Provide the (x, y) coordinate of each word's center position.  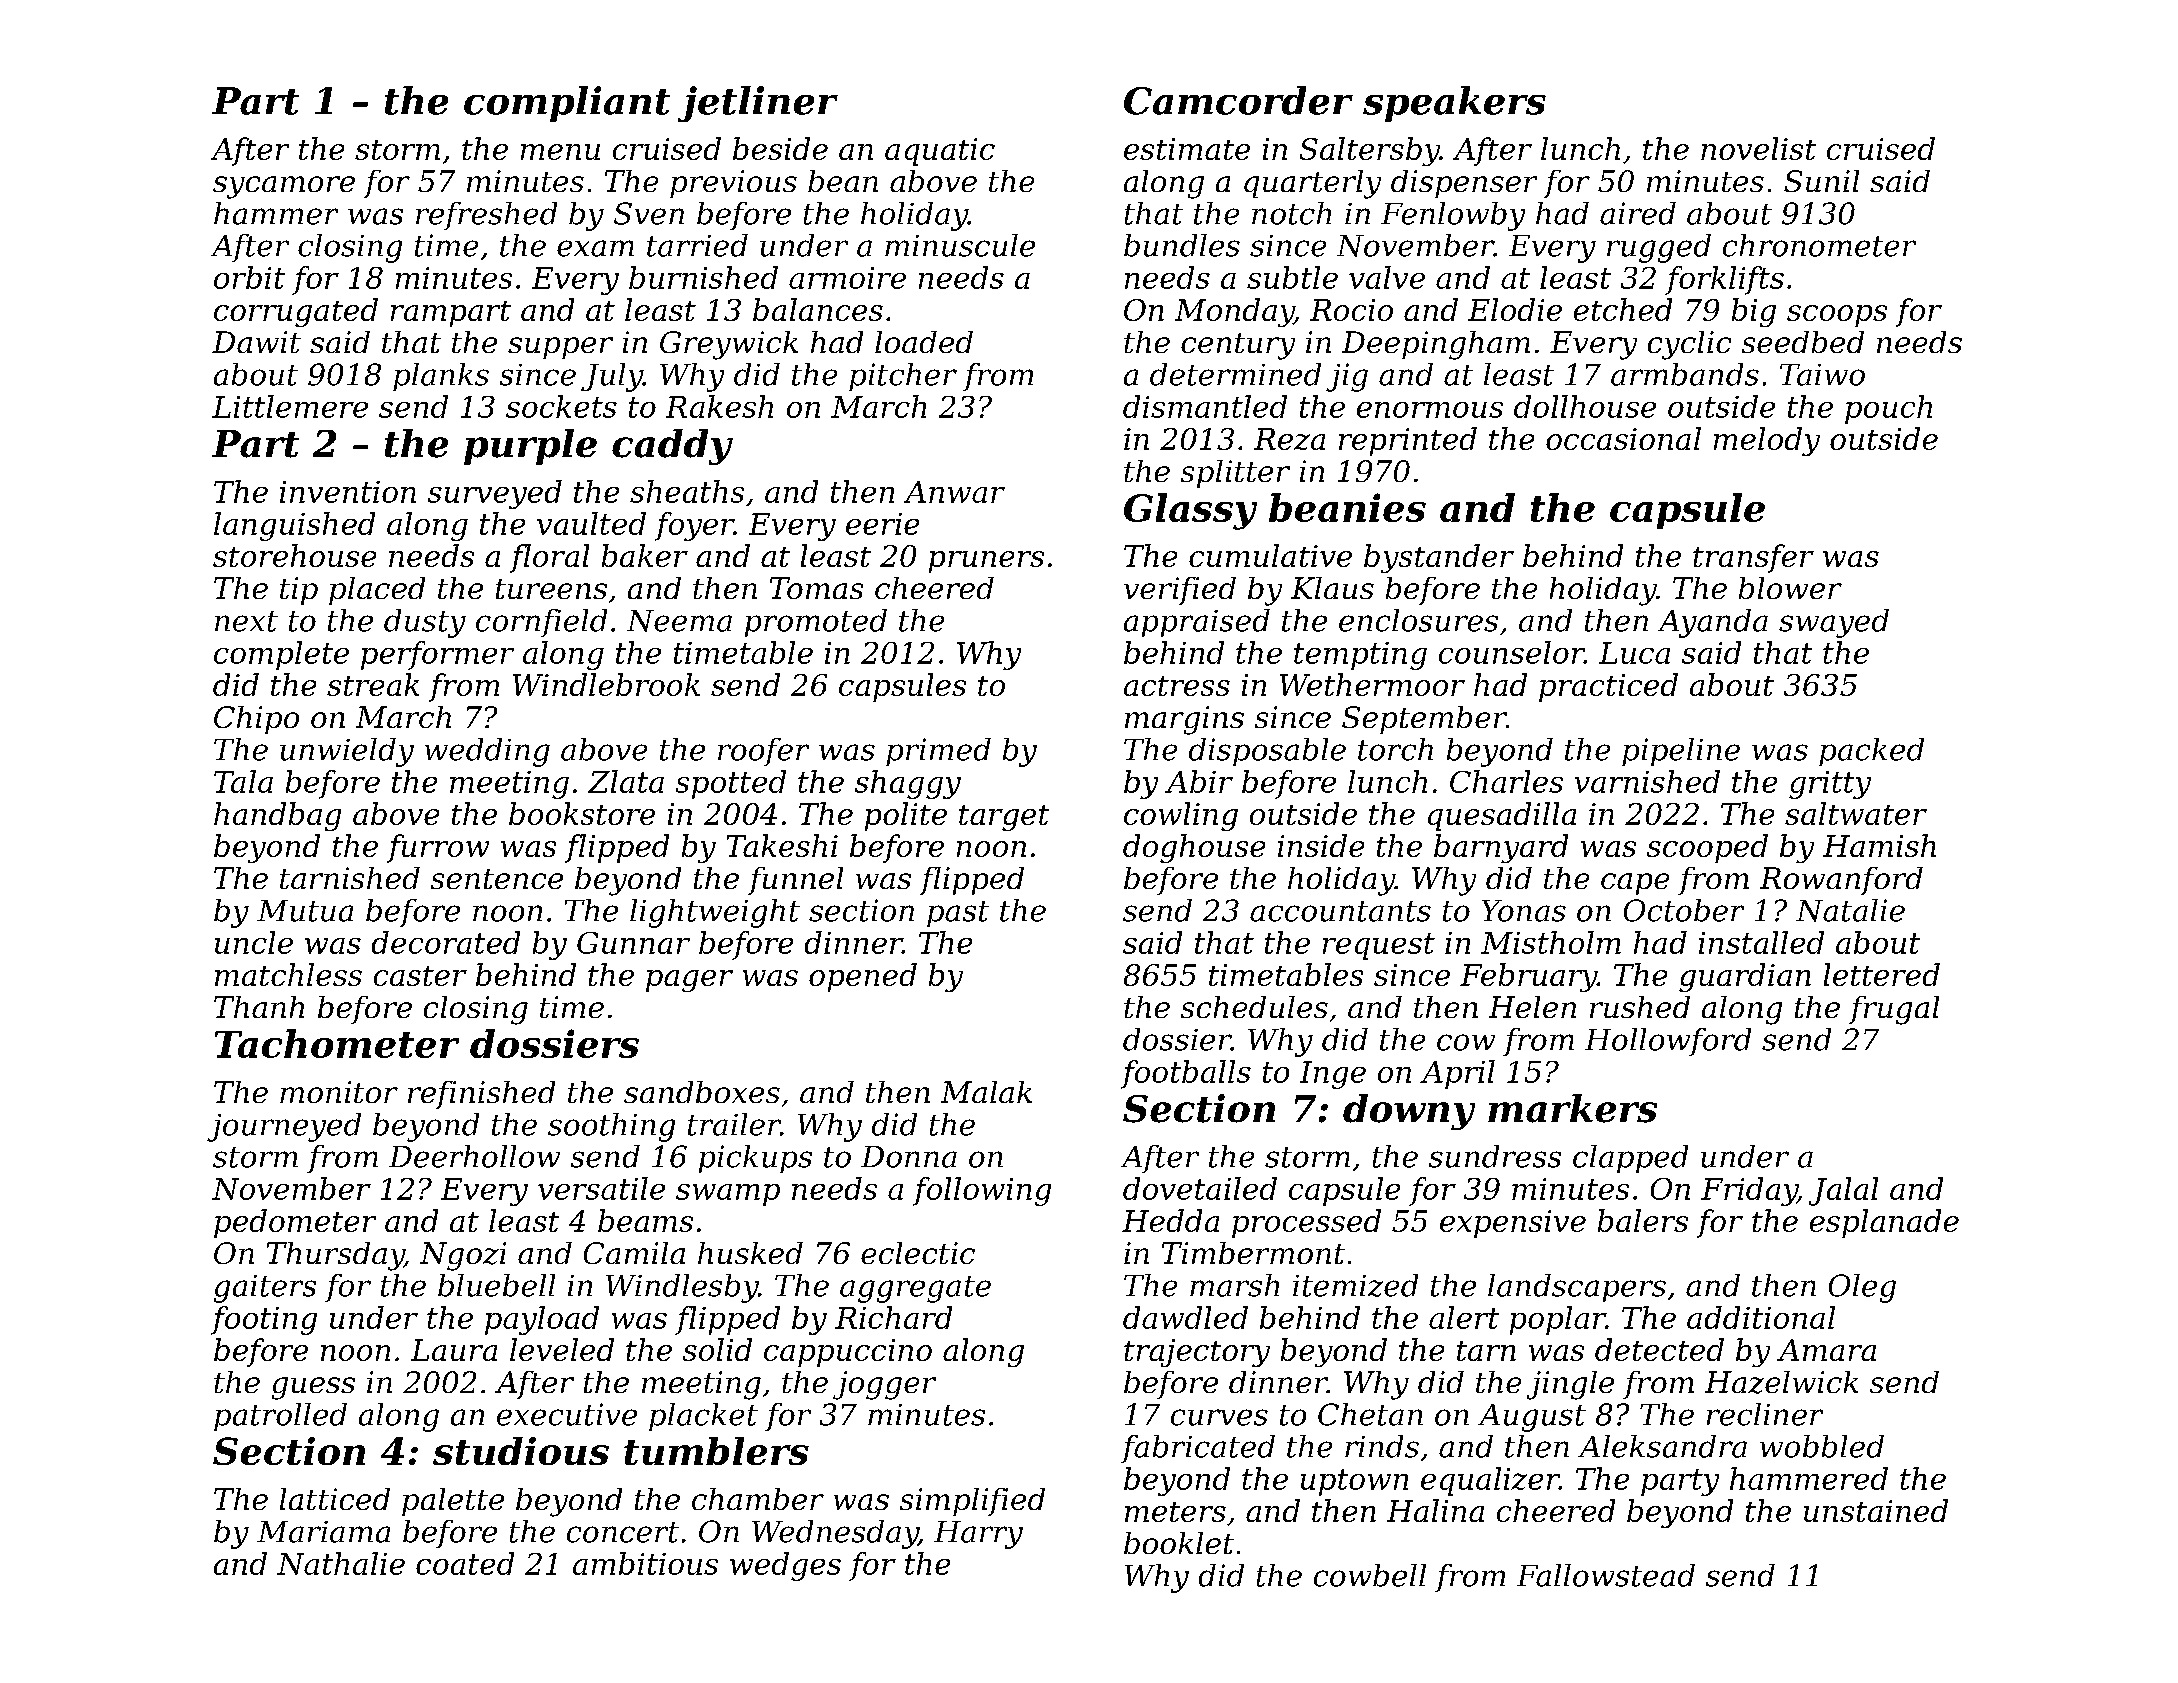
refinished (481, 1095)
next (246, 621)
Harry (978, 1535)
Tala (243, 781)
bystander (1439, 558)
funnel (795, 881)
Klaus (1332, 588)
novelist (1758, 148)
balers (1643, 1220)
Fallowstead (1606, 1575)
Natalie (1850, 910)
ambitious (645, 1563)
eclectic (918, 1253)
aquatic (940, 152)
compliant (567, 104)
